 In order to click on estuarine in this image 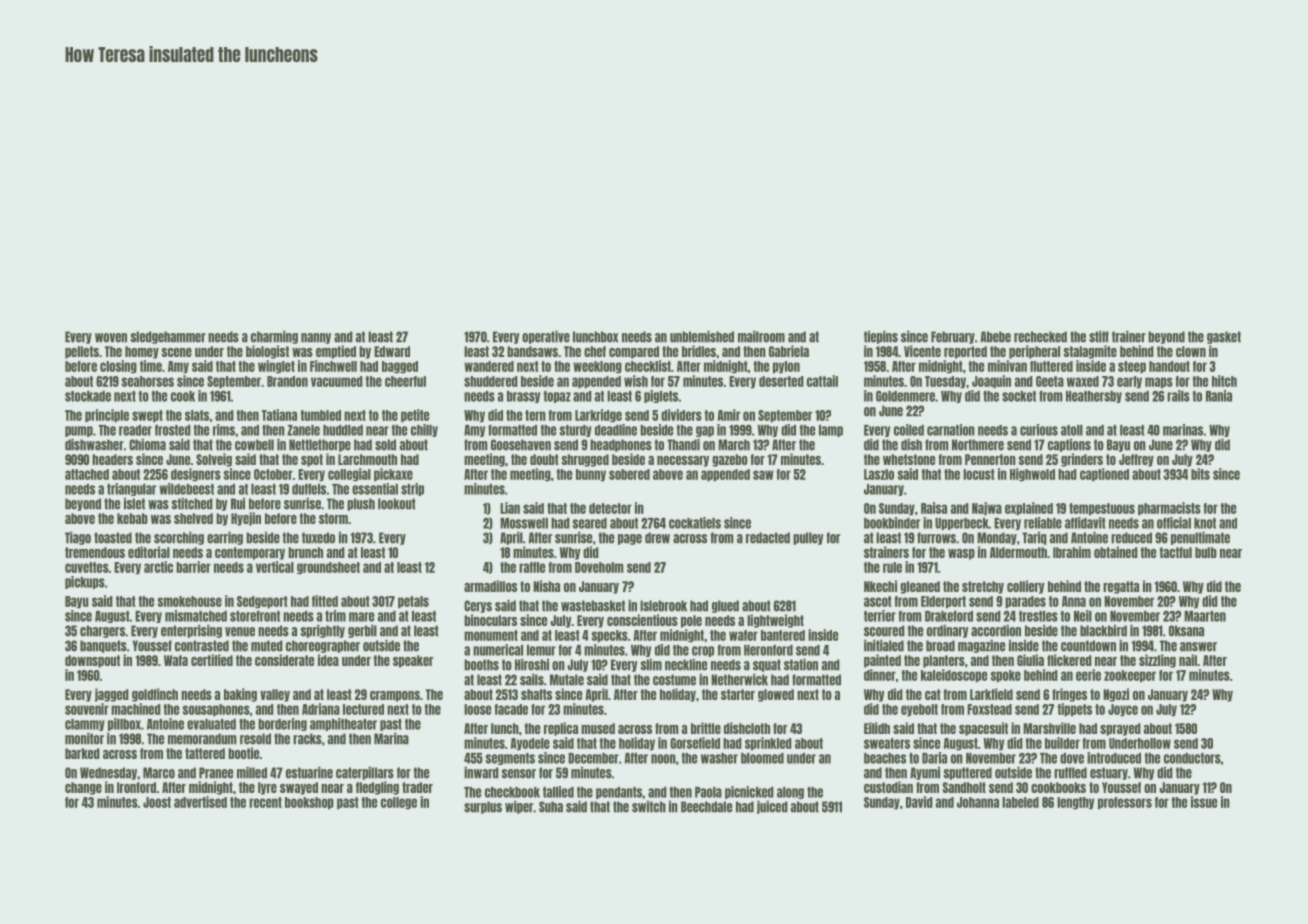, I will do `click(309, 773)`.
